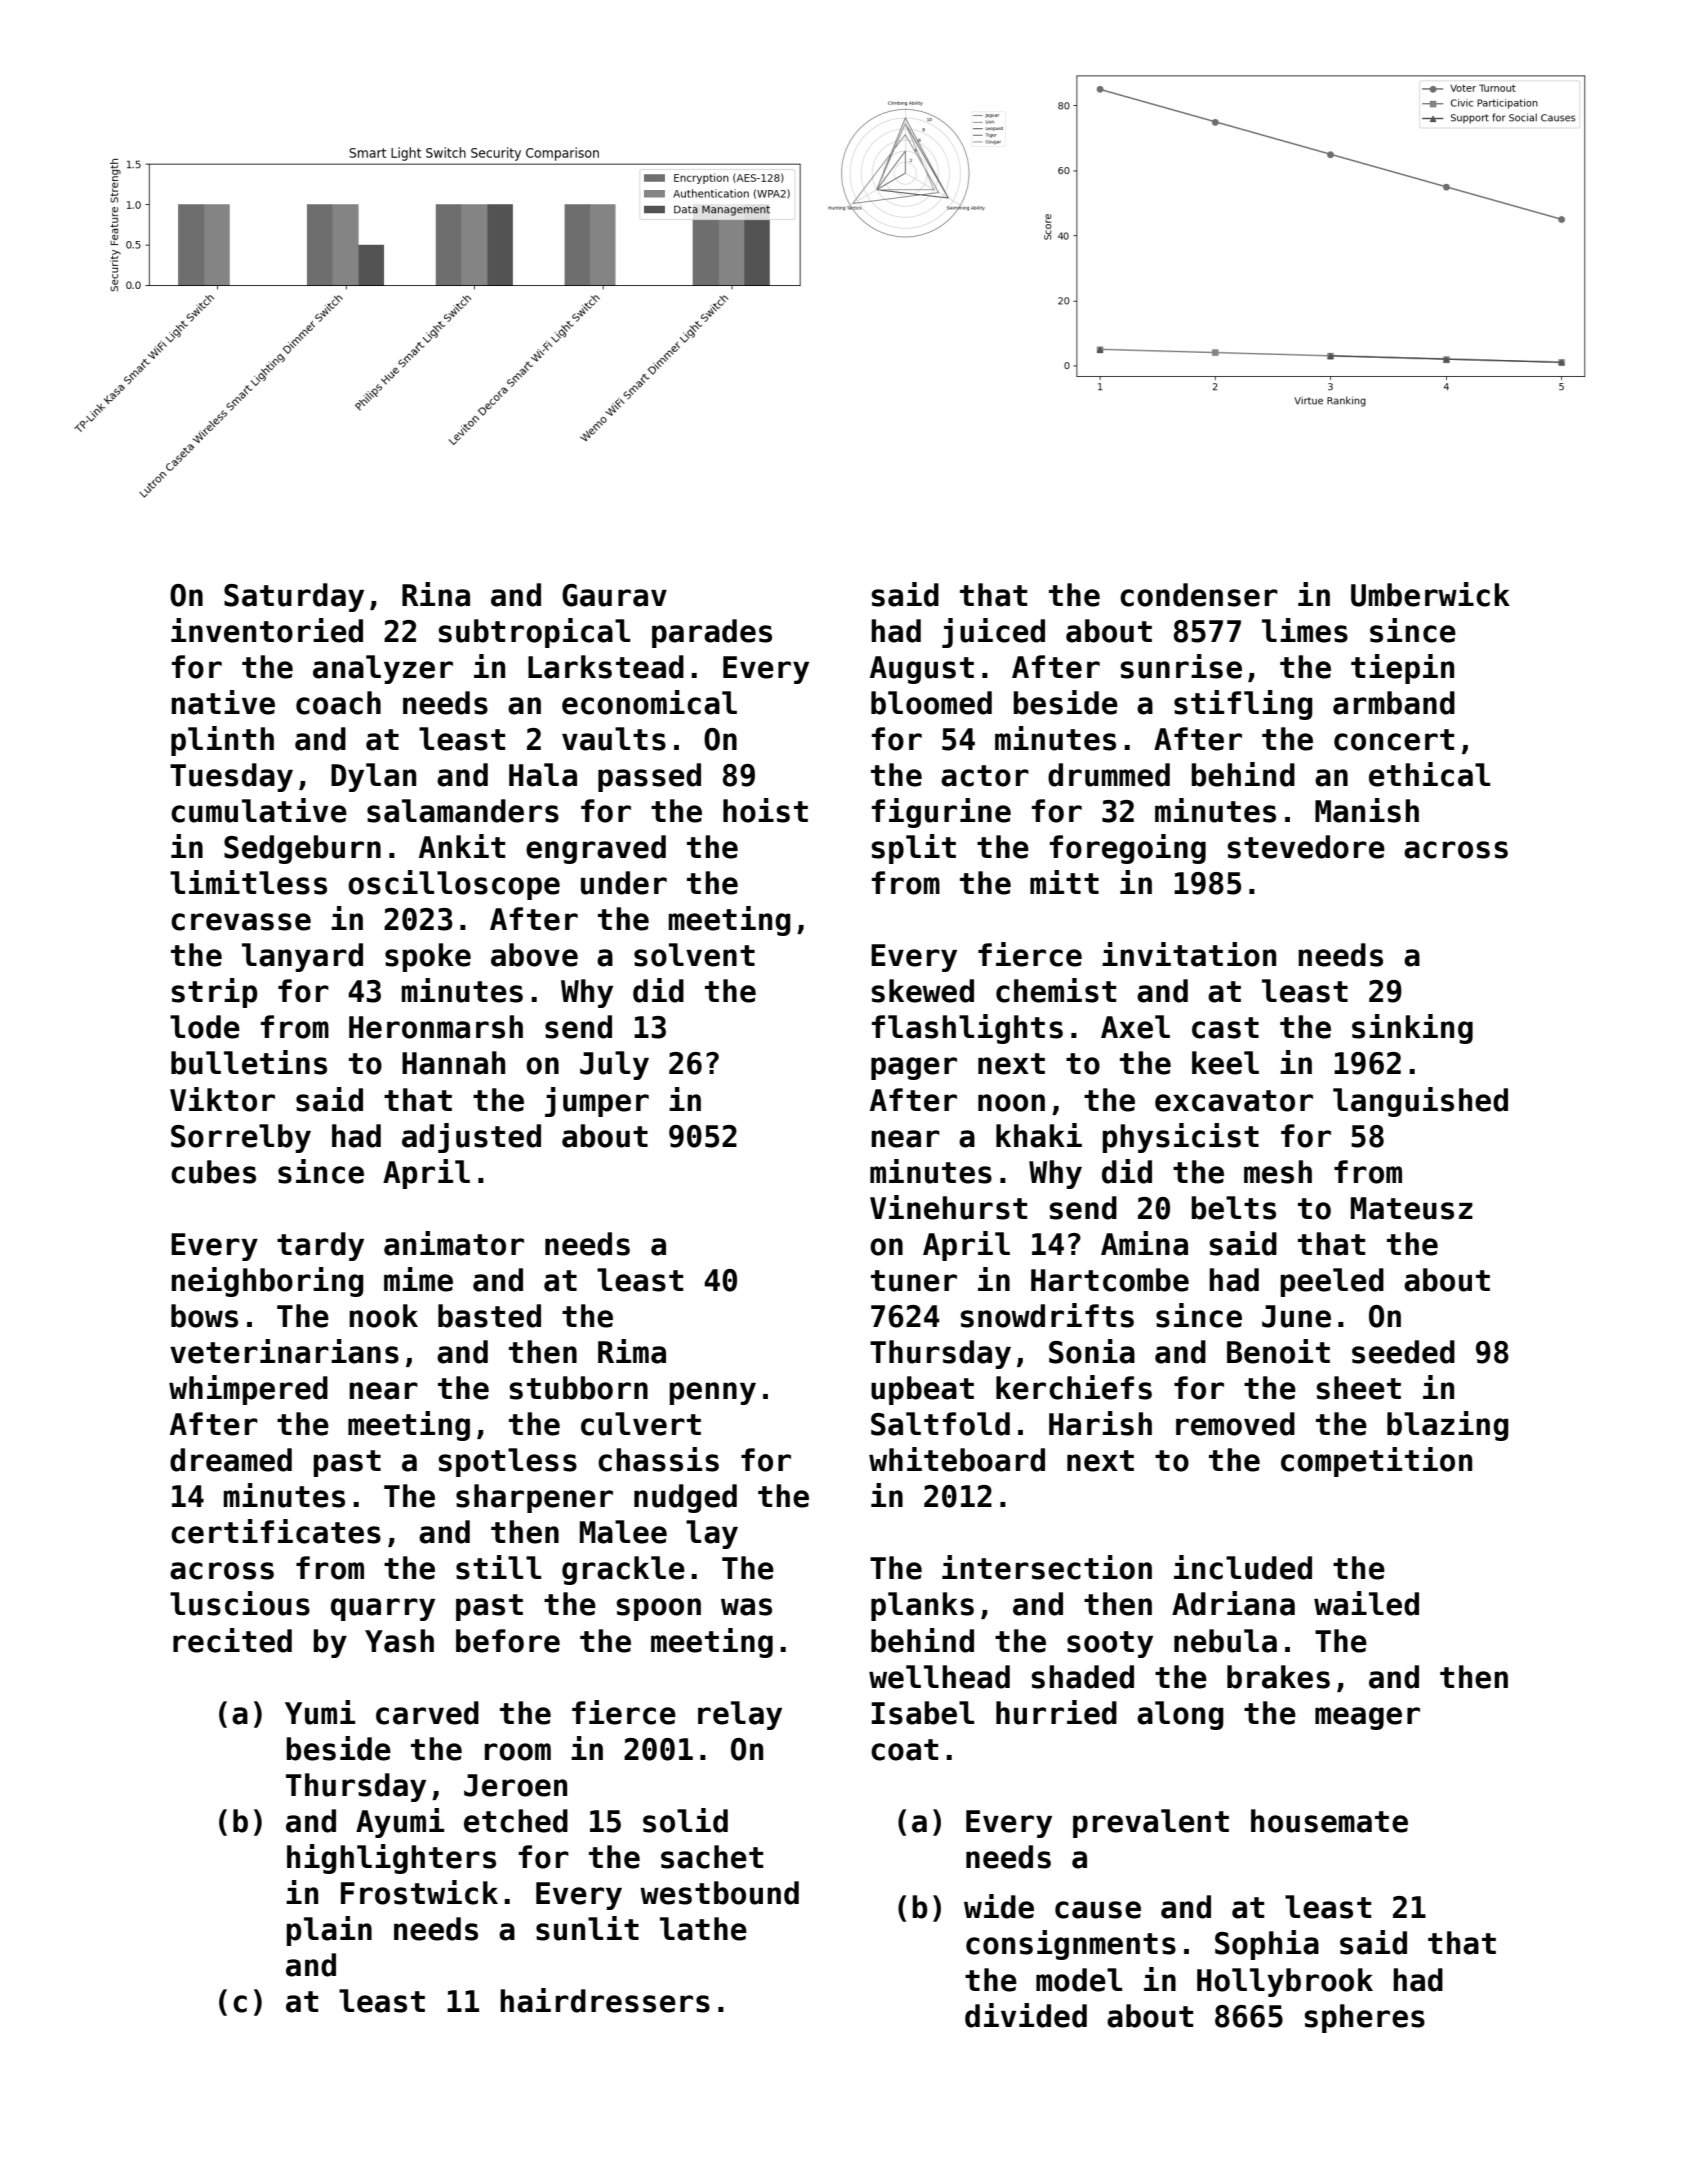  What do you see at coordinates (1403, 1352) in the image?
I see `seeded` at bounding box center [1403, 1352].
